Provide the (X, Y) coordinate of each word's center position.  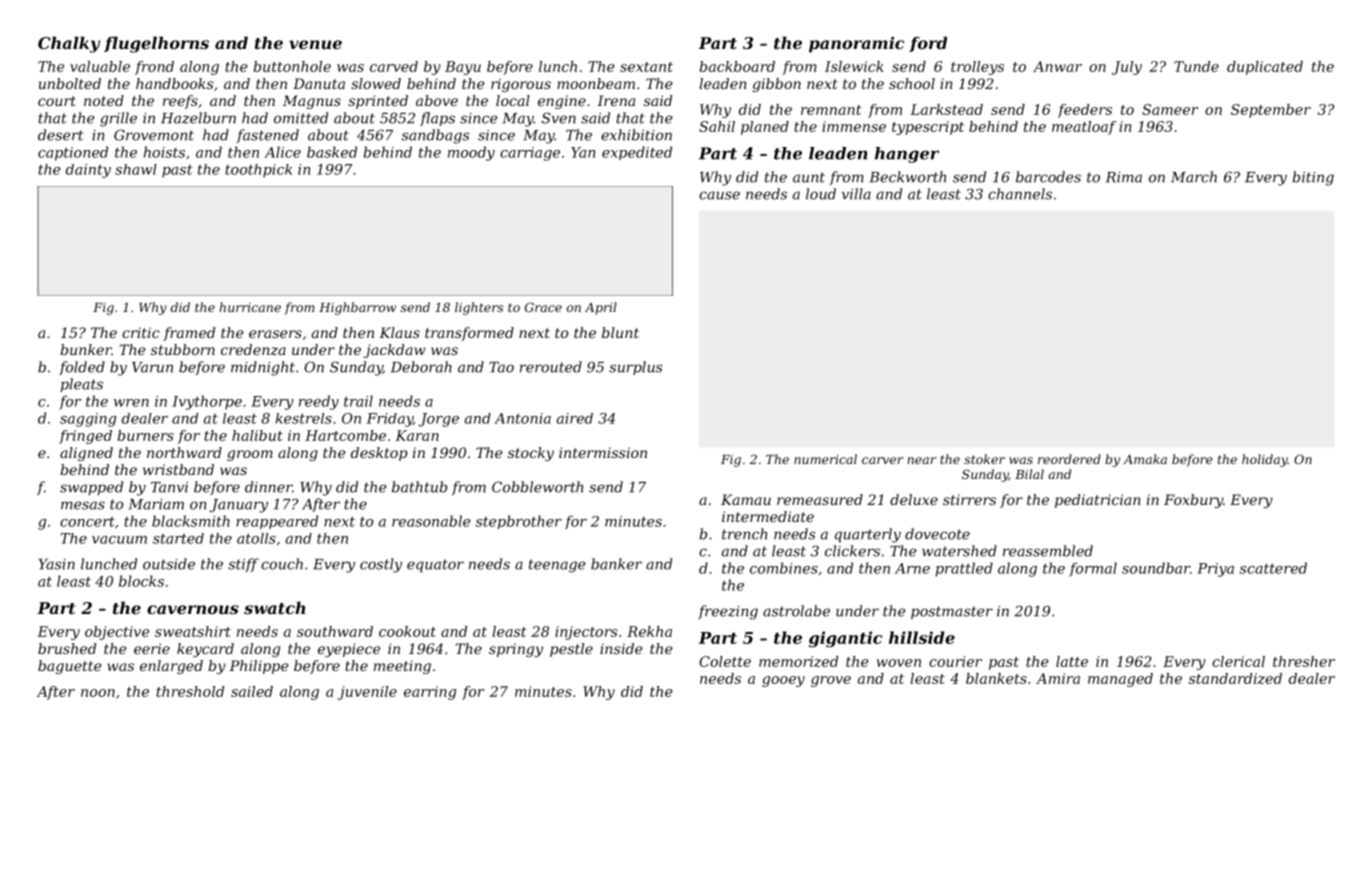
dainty (88, 171)
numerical (825, 459)
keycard (205, 650)
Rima (1124, 177)
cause (719, 195)
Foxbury (1193, 501)
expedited (637, 153)
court (57, 101)
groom (250, 455)
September (1271, 111)
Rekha (649, 631)
